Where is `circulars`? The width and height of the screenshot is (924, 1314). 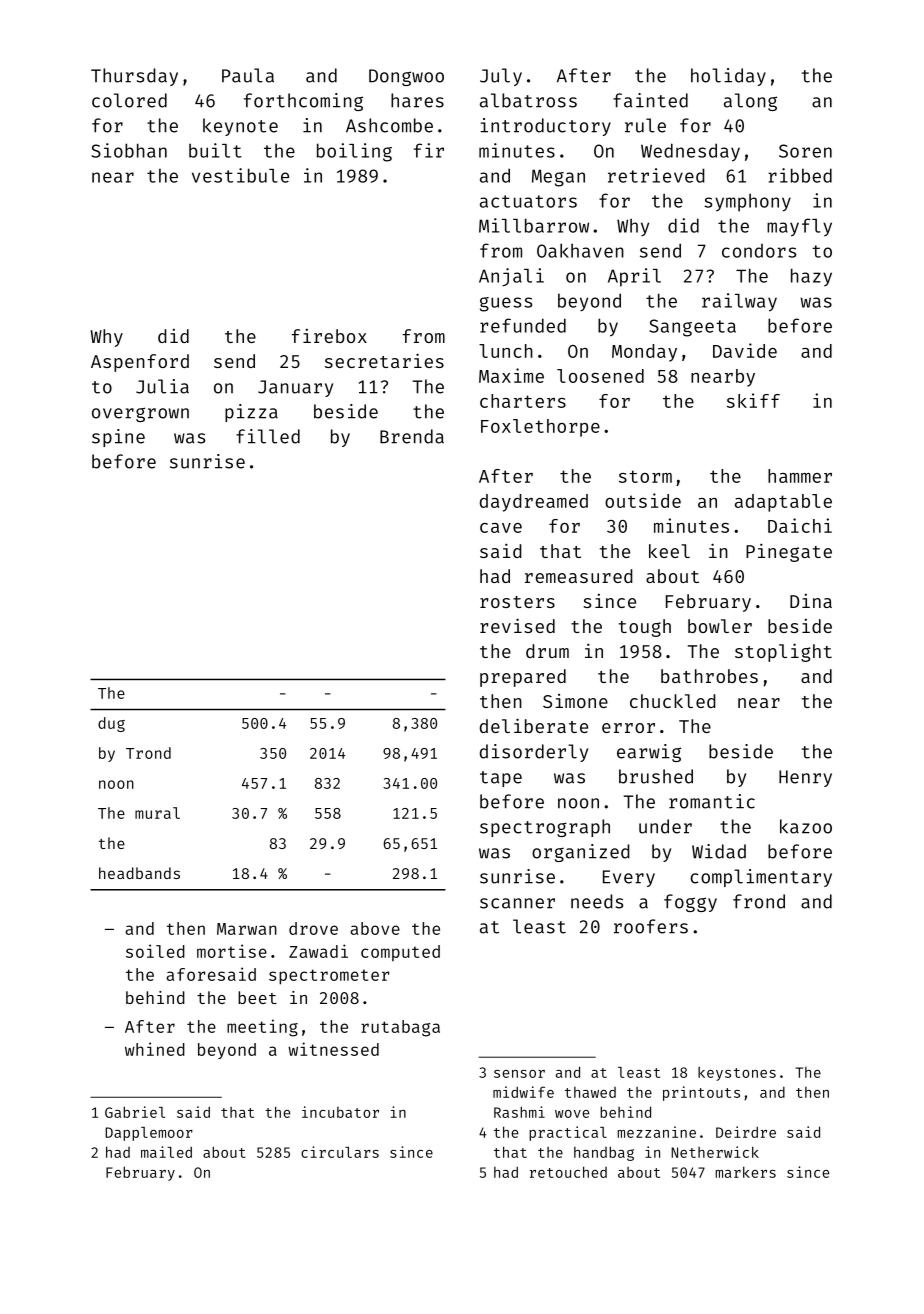
circulars is located at coordinates (340, 1152).
